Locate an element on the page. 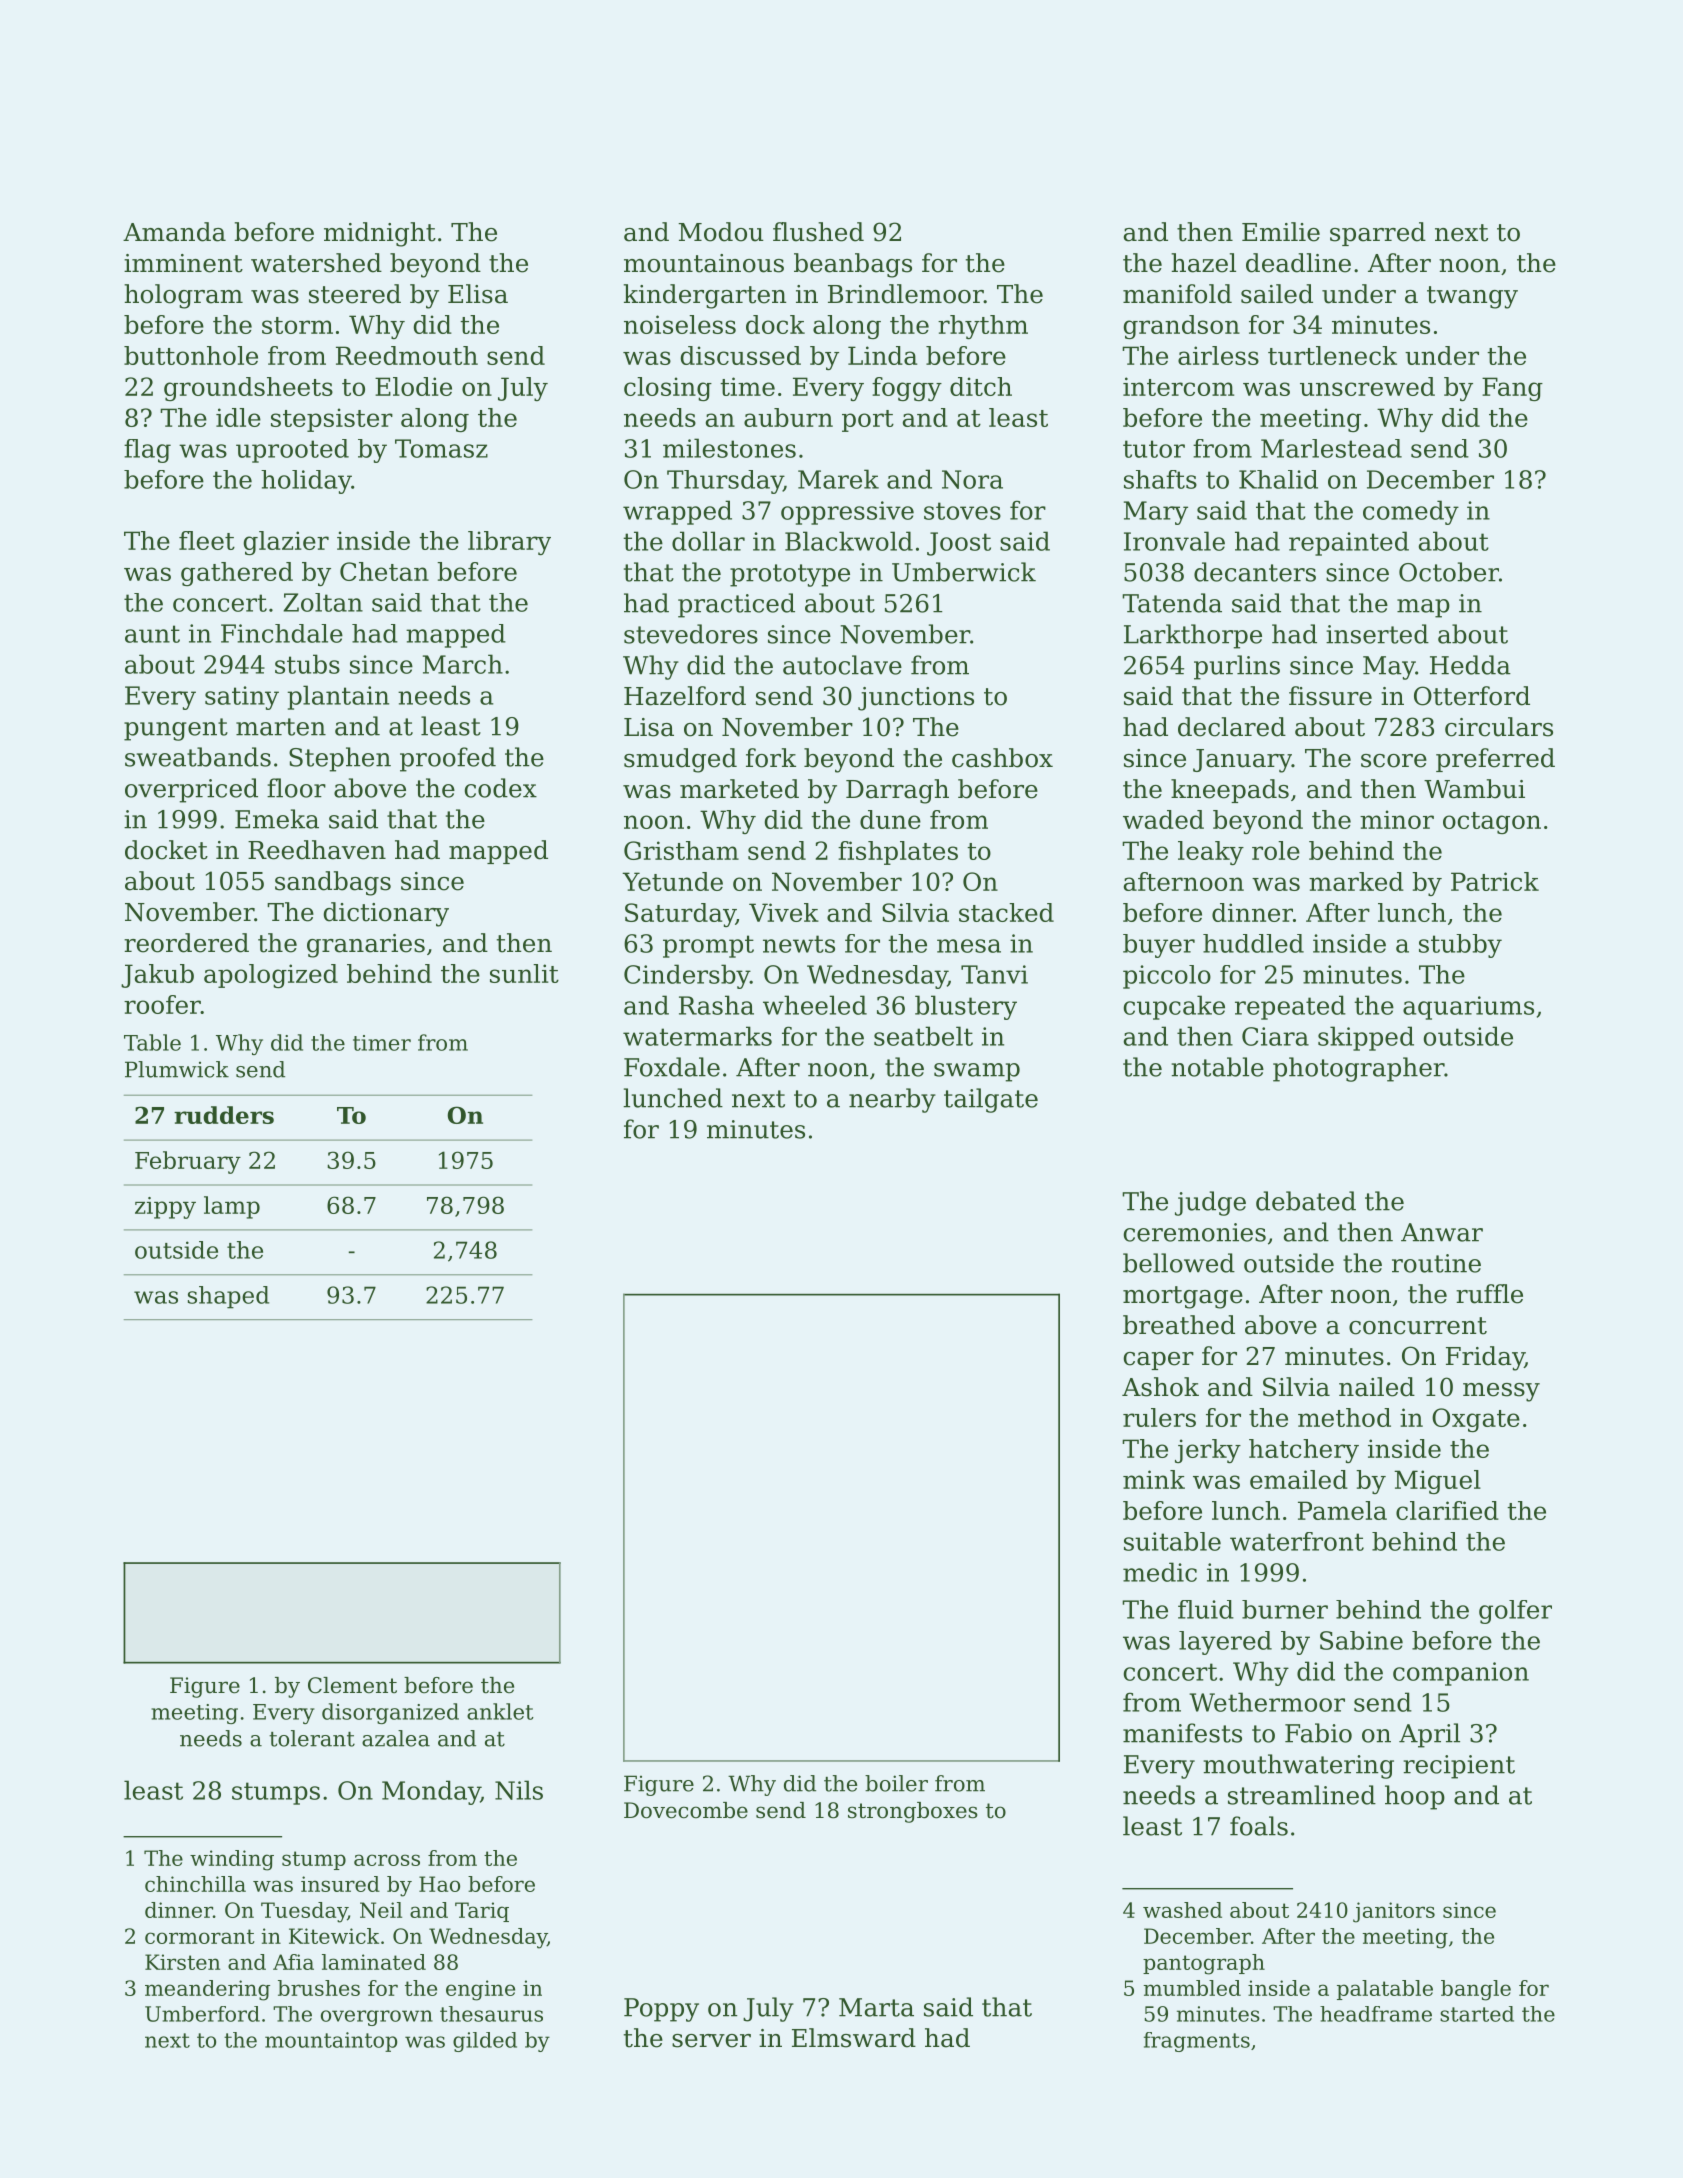 Image resolution: width=1683 pixels, height=2178 pixels. Elmsward is located at coordinates (854, 2038).
